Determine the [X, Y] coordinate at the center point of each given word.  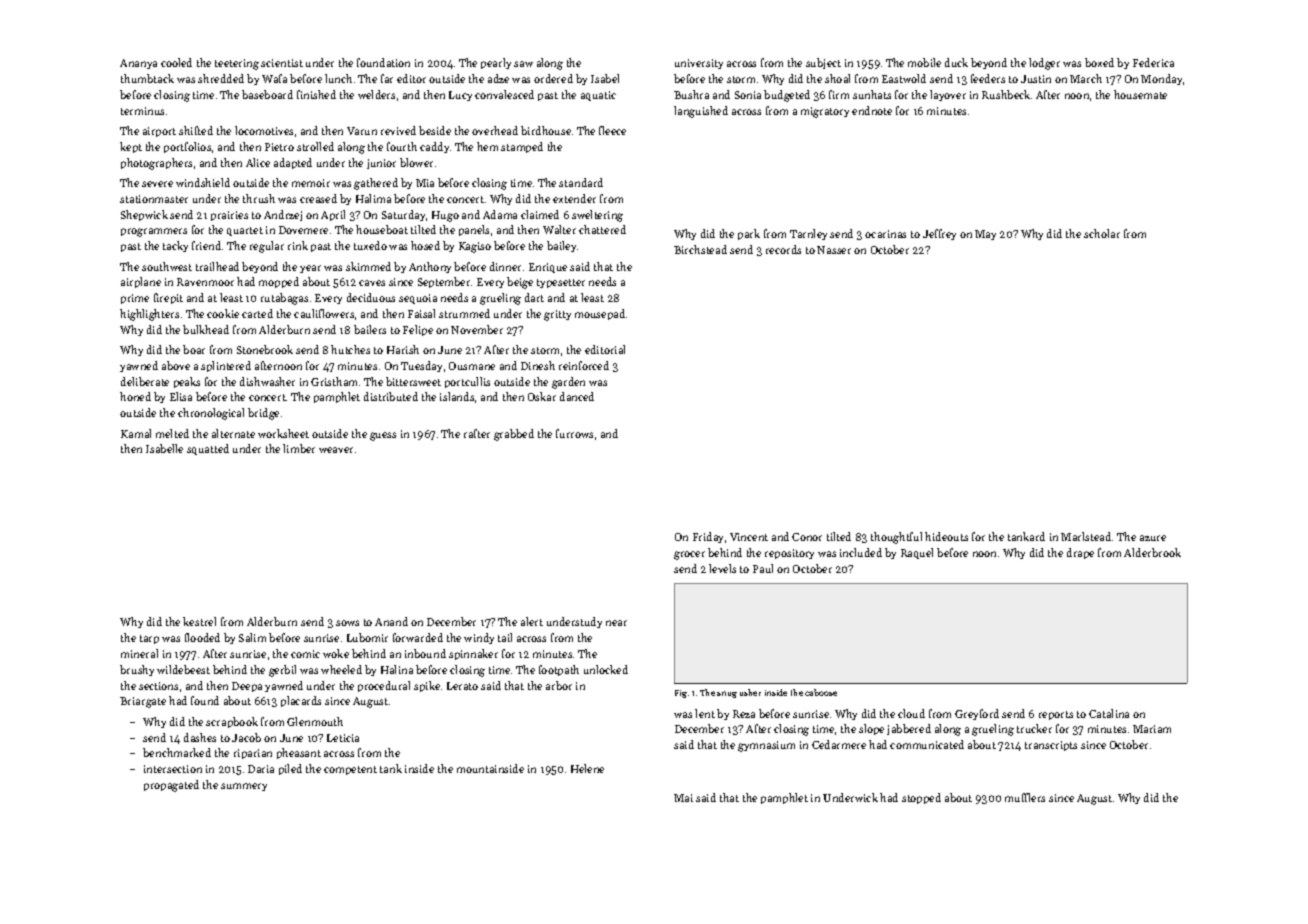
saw [523, 64]
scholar [1102, 233]
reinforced [584, 365]
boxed [1099, 62]
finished [316, 94]
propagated [171, 786]
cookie [223, 313]
